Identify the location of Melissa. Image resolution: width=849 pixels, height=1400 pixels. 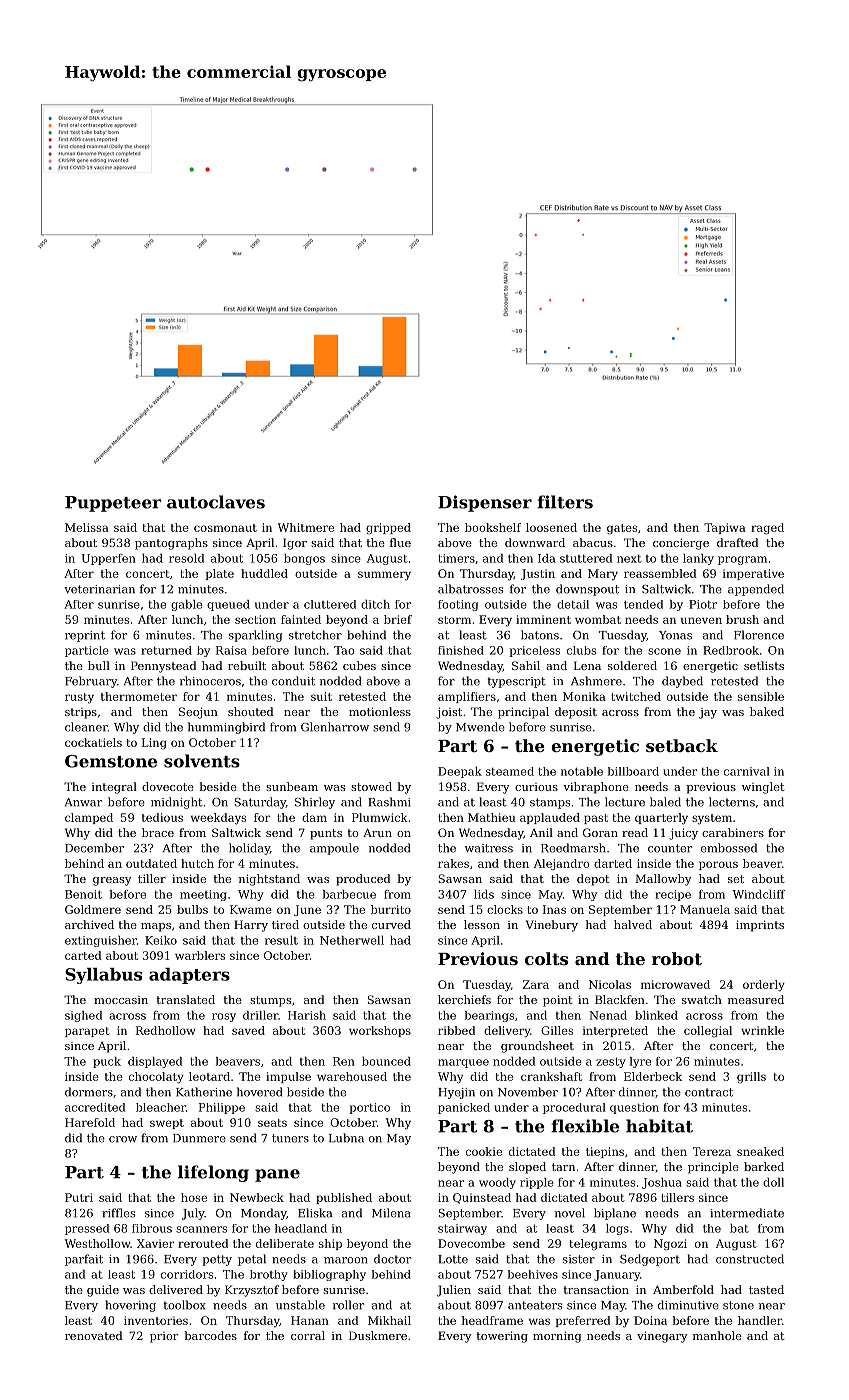
(87, 527).
